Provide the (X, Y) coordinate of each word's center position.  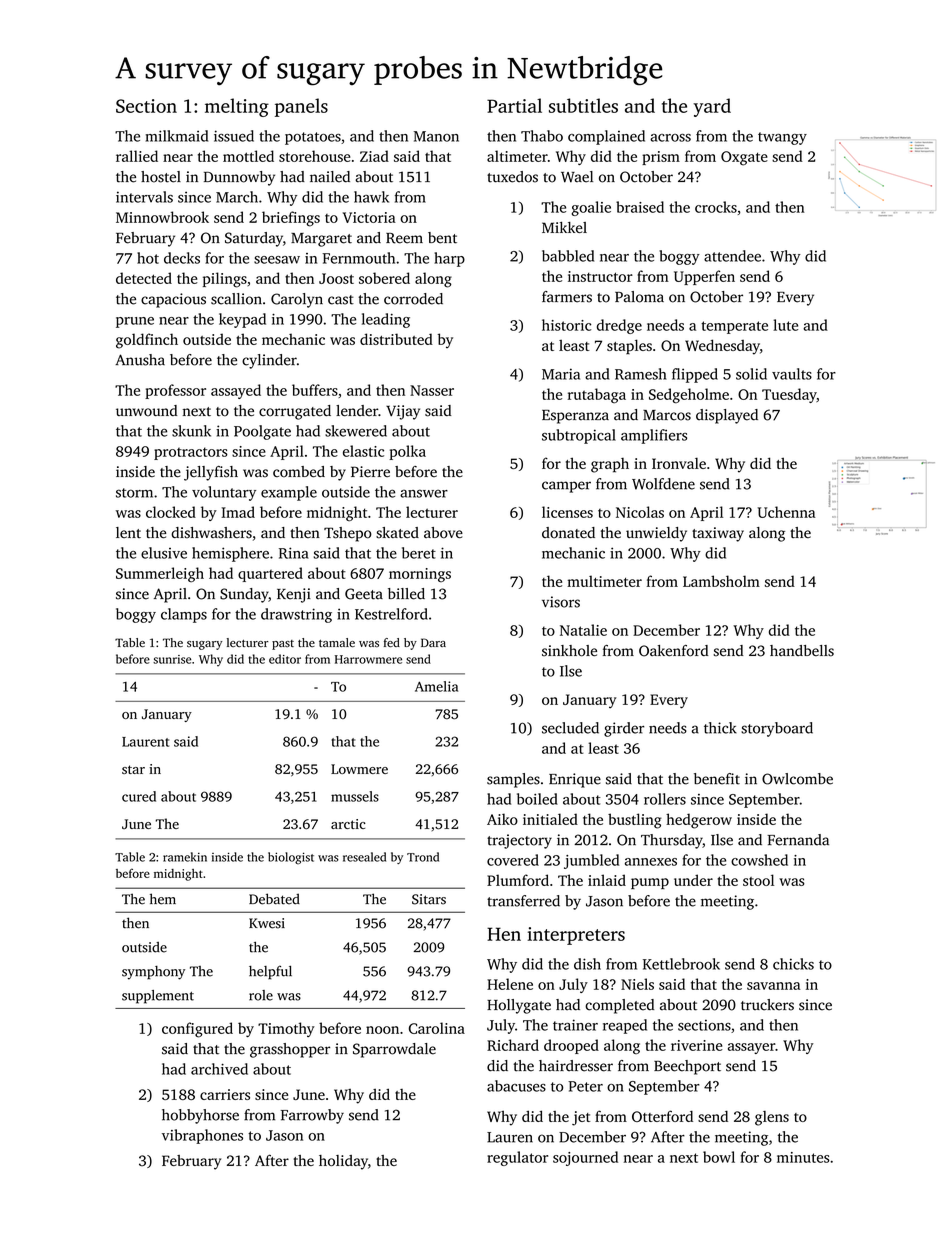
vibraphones (202, 1136)
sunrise (172, 659)
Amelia (436, 686)
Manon (436, 136)
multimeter (604, 581)
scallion (236, 299)
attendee (732, 256)
